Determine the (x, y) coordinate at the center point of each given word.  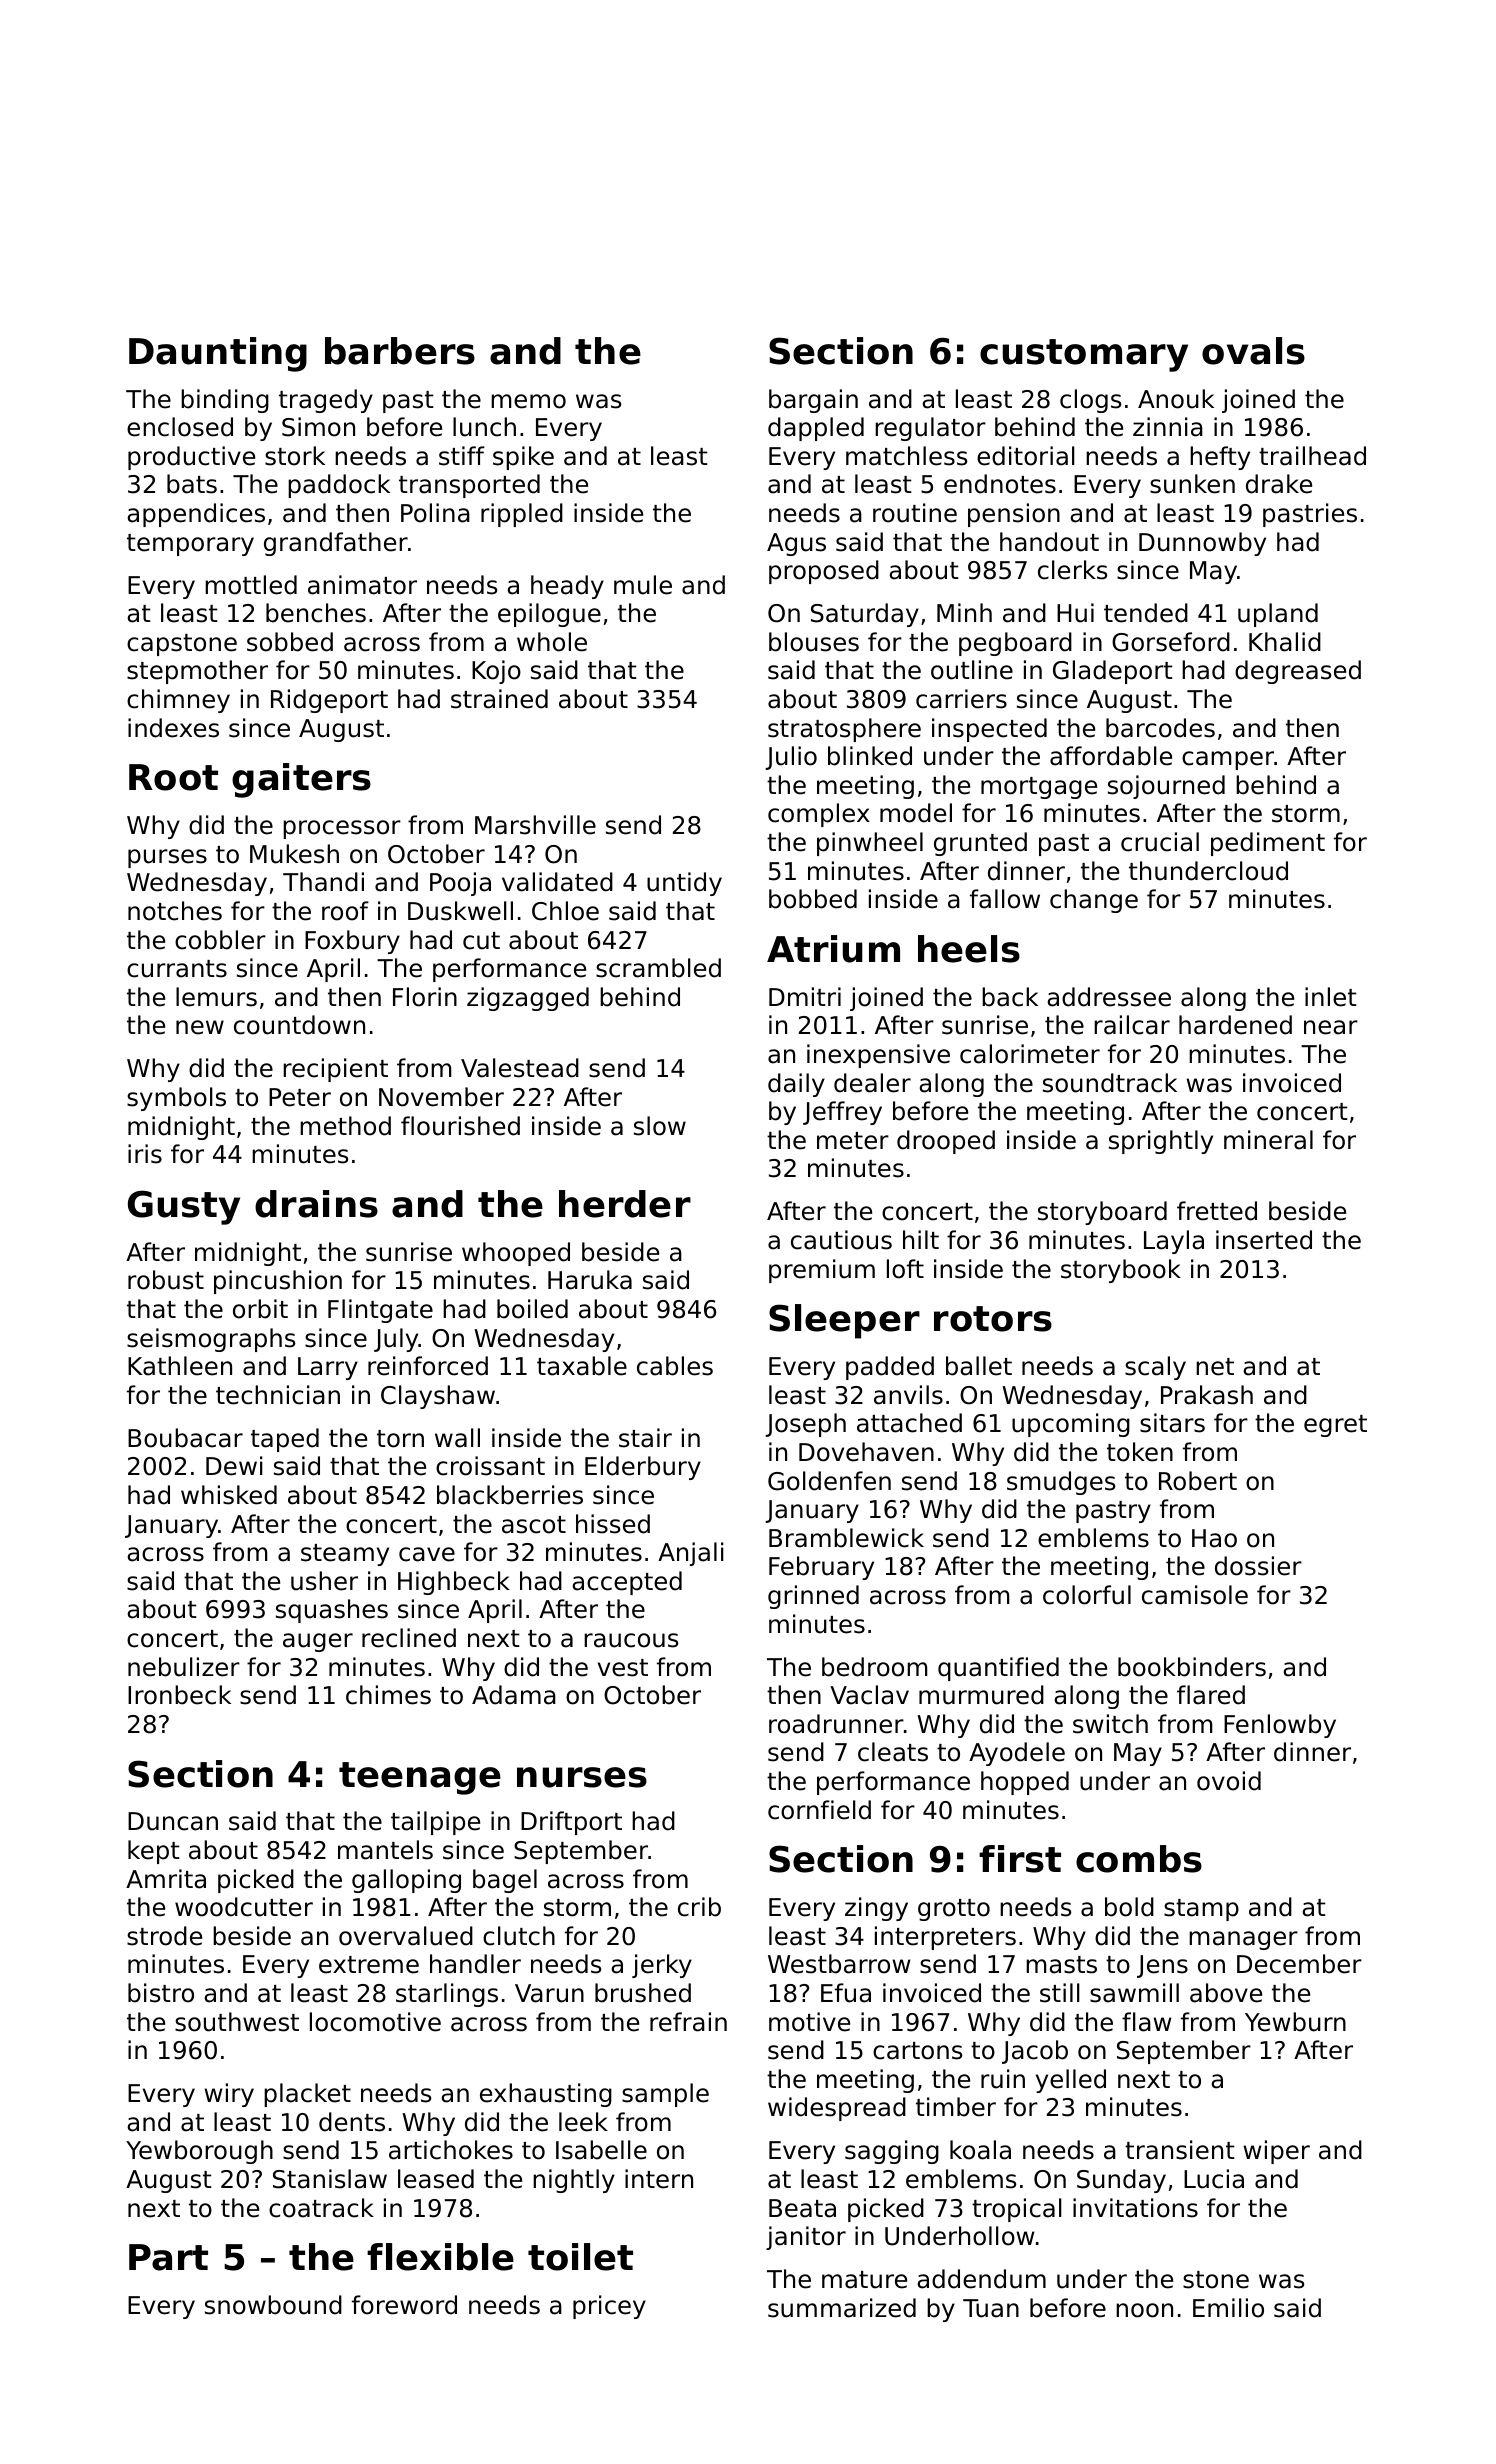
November (441, 1097)
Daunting (218, 354)
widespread (837, 2109)
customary (1084, 355)
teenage (420, 1778)
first (1020, 1859)
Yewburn (1295, 2022)
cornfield (819, 1810)
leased (436, 2179)
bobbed (813, 899)
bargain (813, 401)
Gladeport (1113, 672)
